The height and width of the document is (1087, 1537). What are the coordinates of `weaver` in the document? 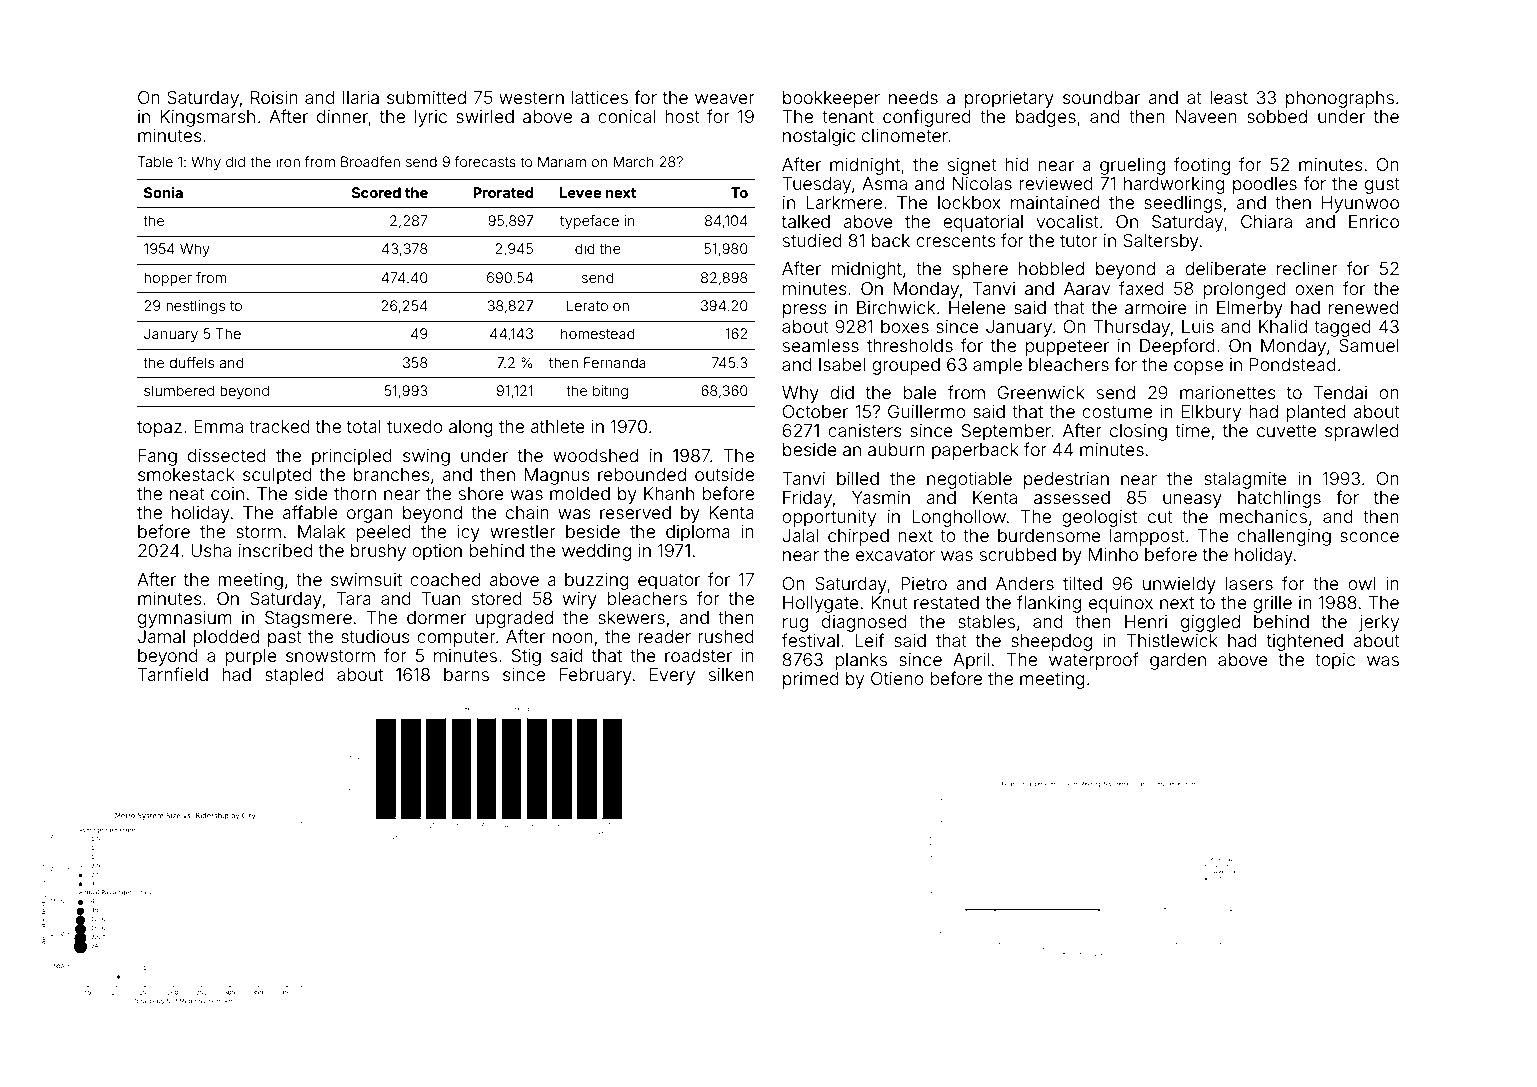 It's located at (725, 99).
